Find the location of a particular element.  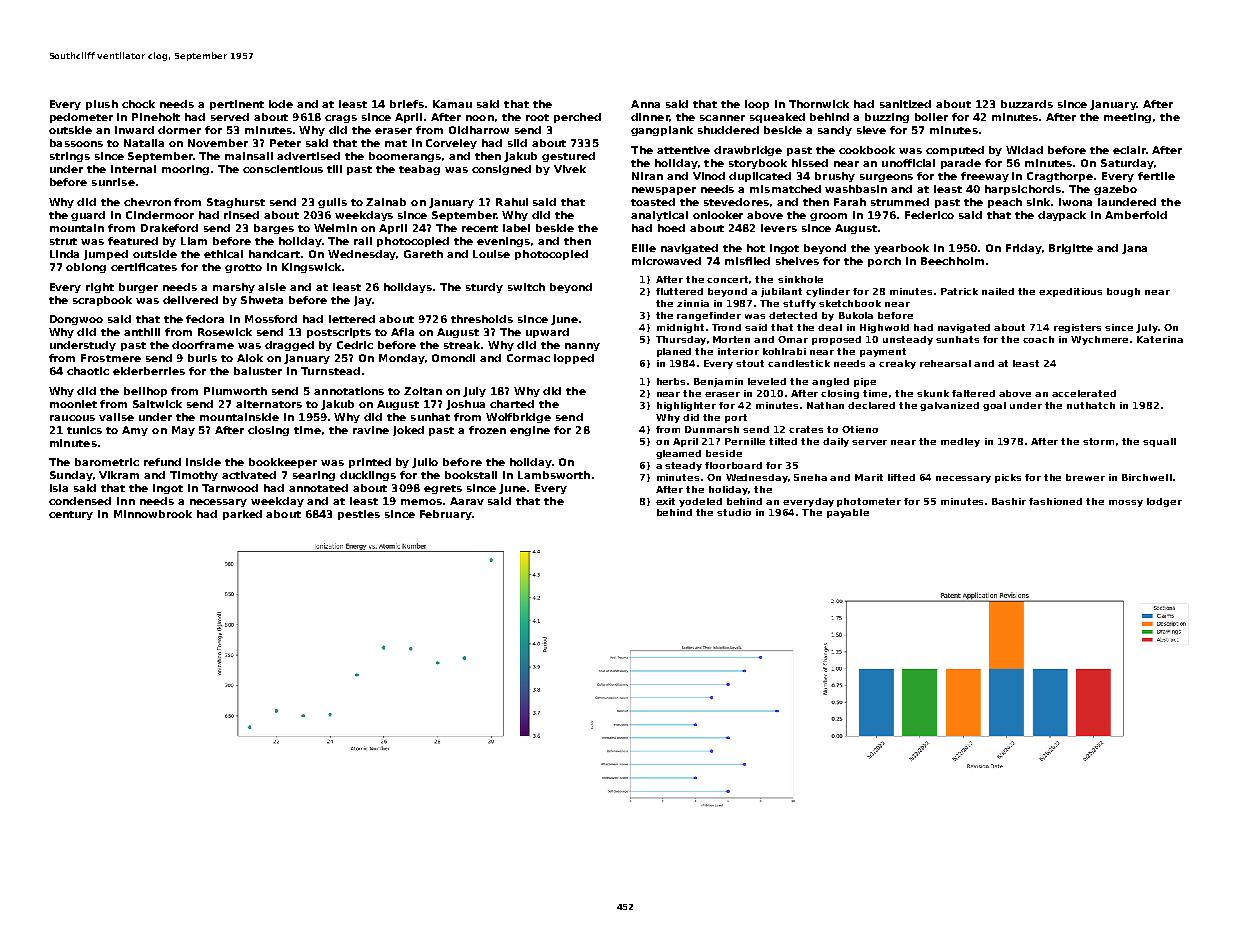

storm is located at coordinates (1098, 441).
